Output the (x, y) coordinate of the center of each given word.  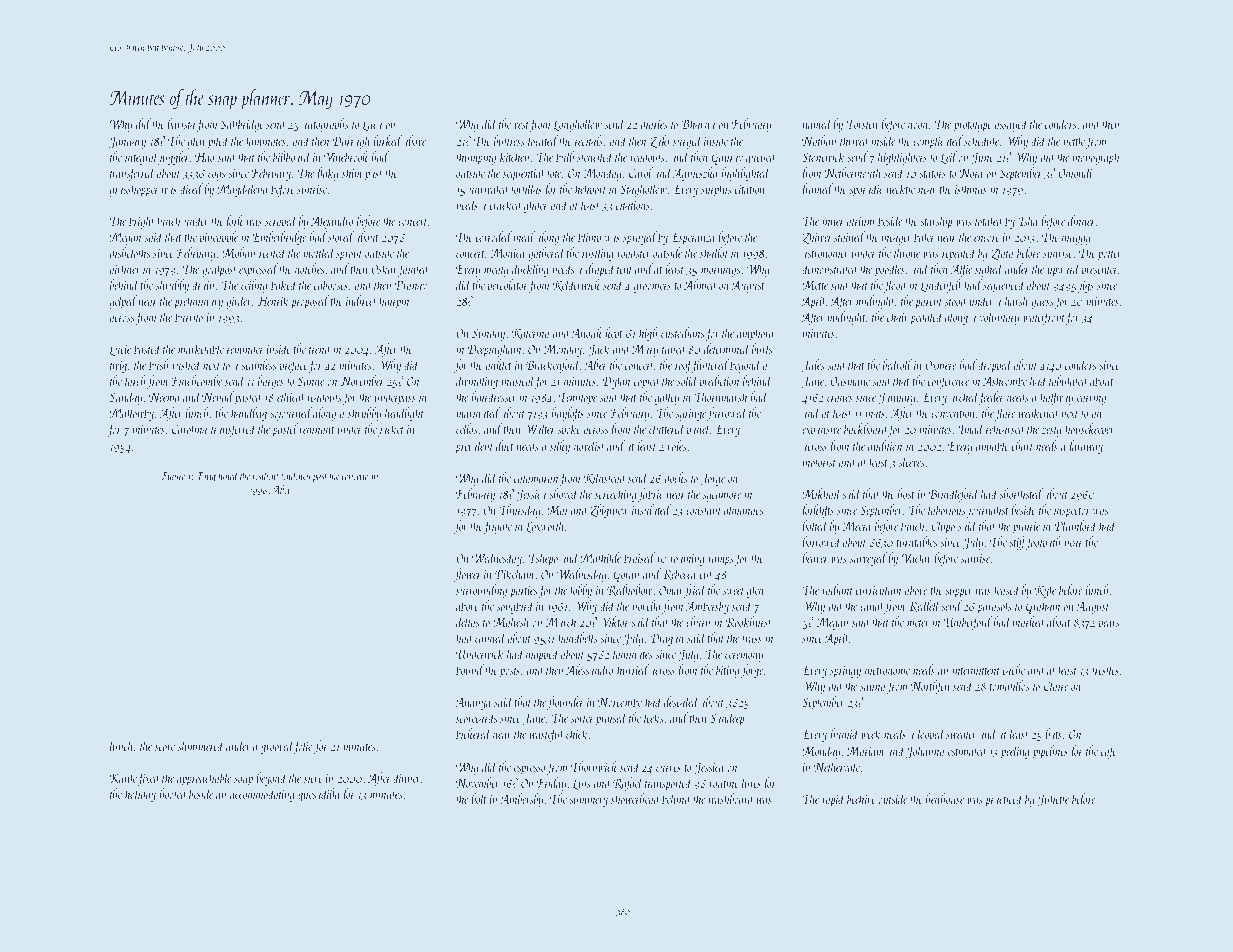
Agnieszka (695, 174)
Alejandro (332, 222)
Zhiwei (816, 237)
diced (191, 188)
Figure (173, 477)
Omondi (1075, 172)
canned (490, 637)
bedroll (897, 364)
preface (293, 366)
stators (932, 174)
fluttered (710, 366)
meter (918, 623)
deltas (467, 621)
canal (872, 605)
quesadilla (319, 795)
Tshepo (543, 559)
